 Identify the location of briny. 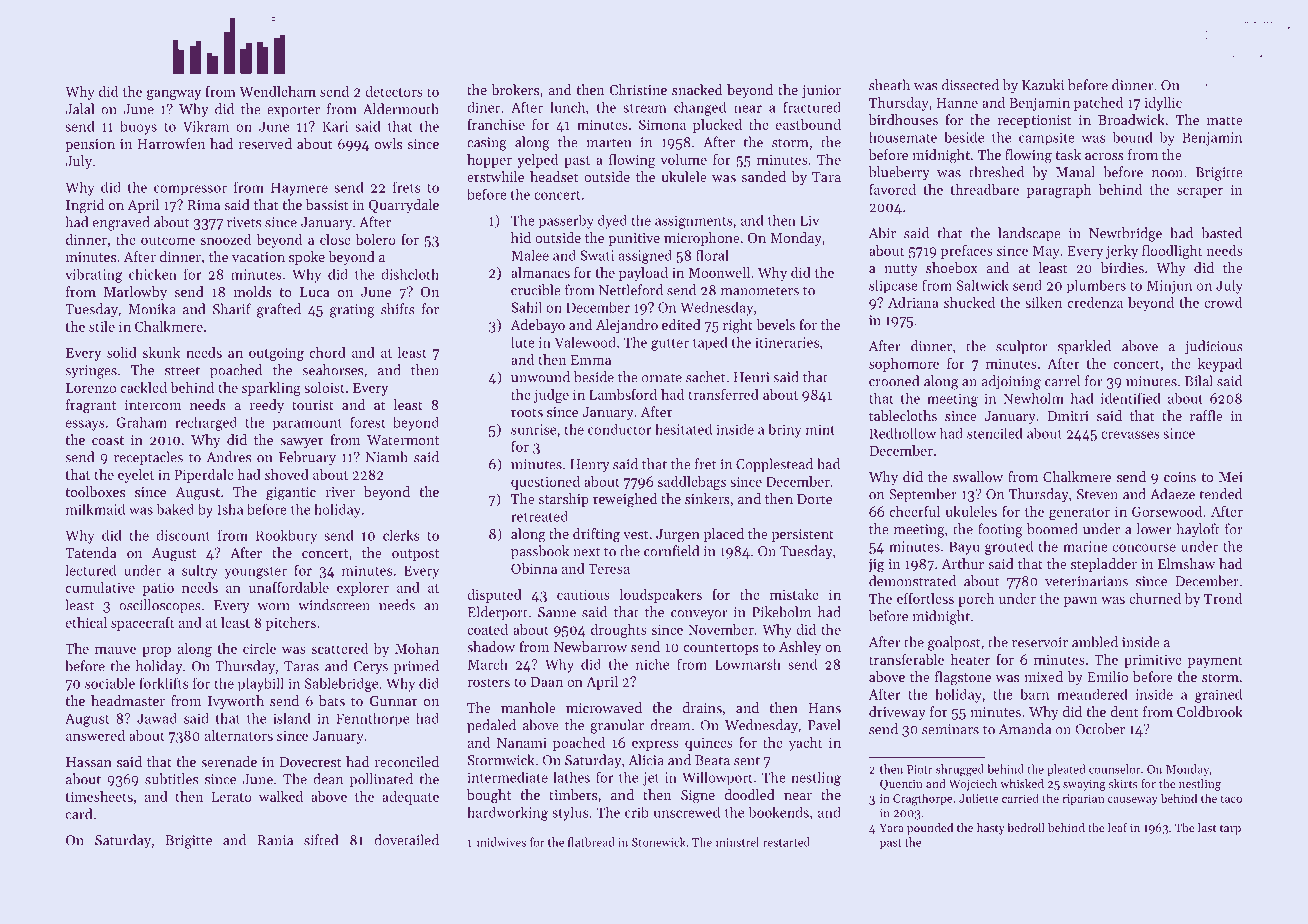
(785, 430).
